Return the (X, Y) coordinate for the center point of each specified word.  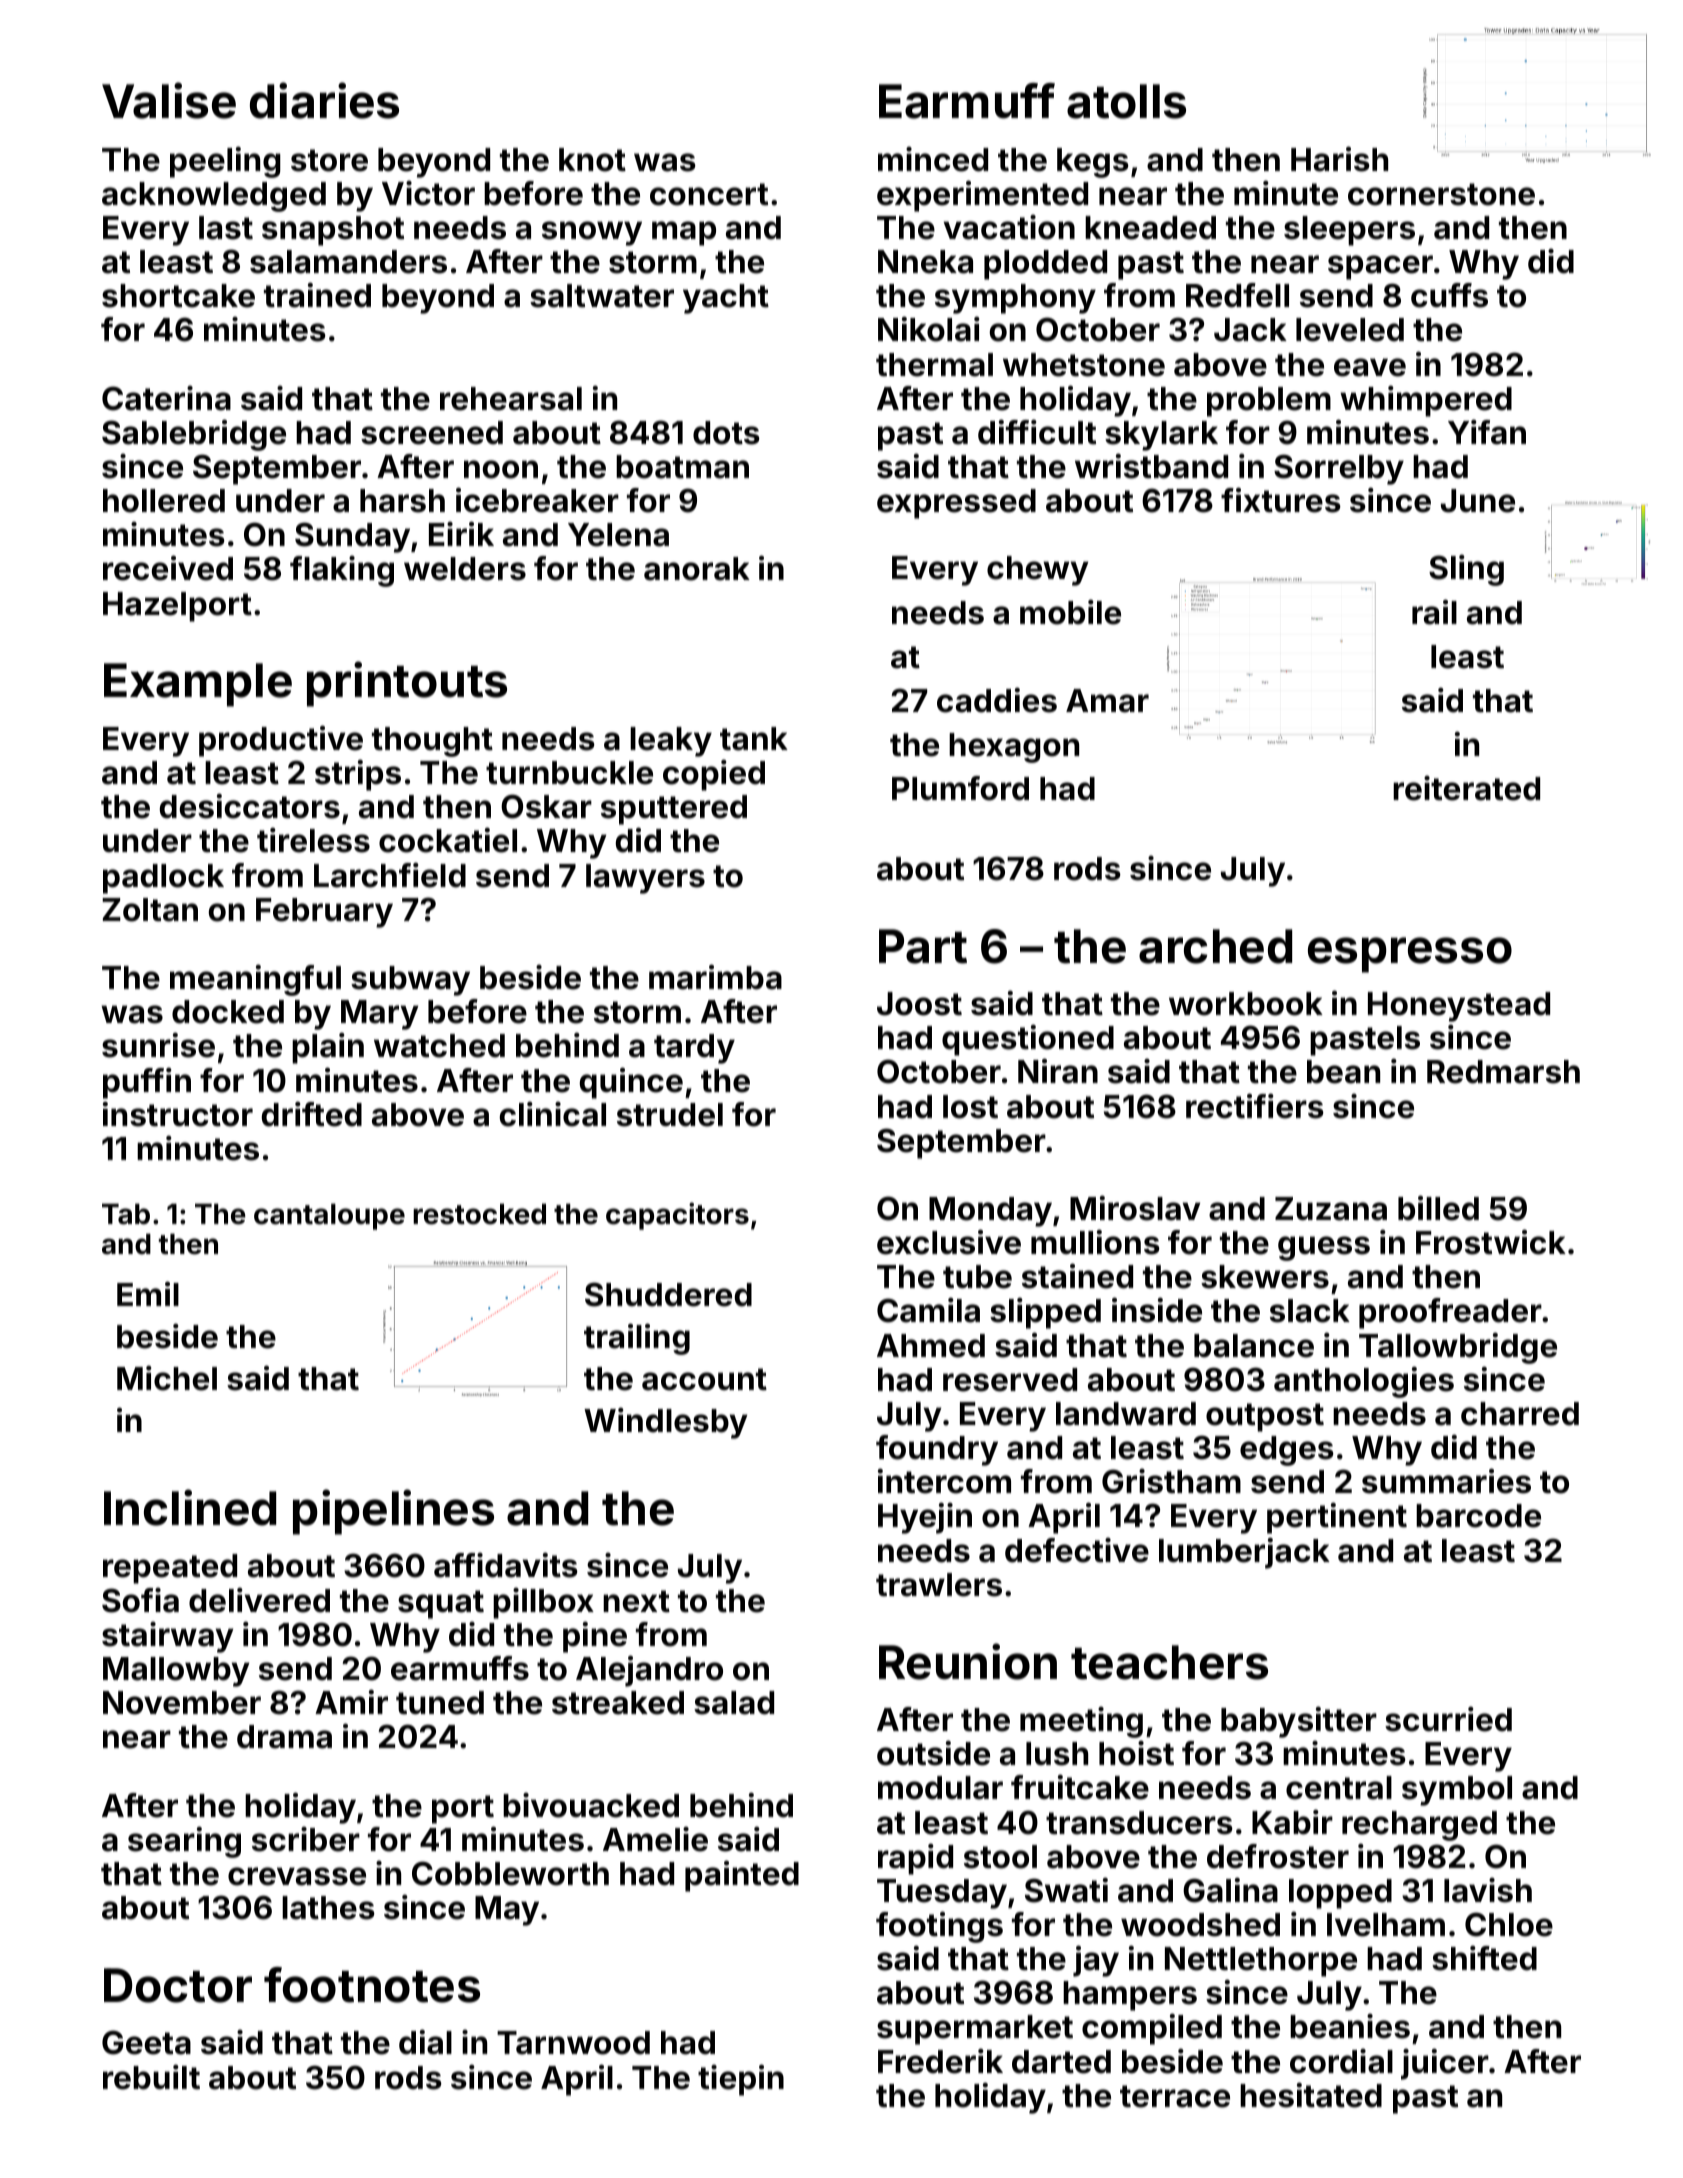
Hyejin (925, 1518)
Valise (169, 100)
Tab (126, 1214)
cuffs (1449, 295)
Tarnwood (573, 2043)
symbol (1457, 1791)
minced (933, 159)
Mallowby (176, 1672)
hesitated (1311, 2095)
